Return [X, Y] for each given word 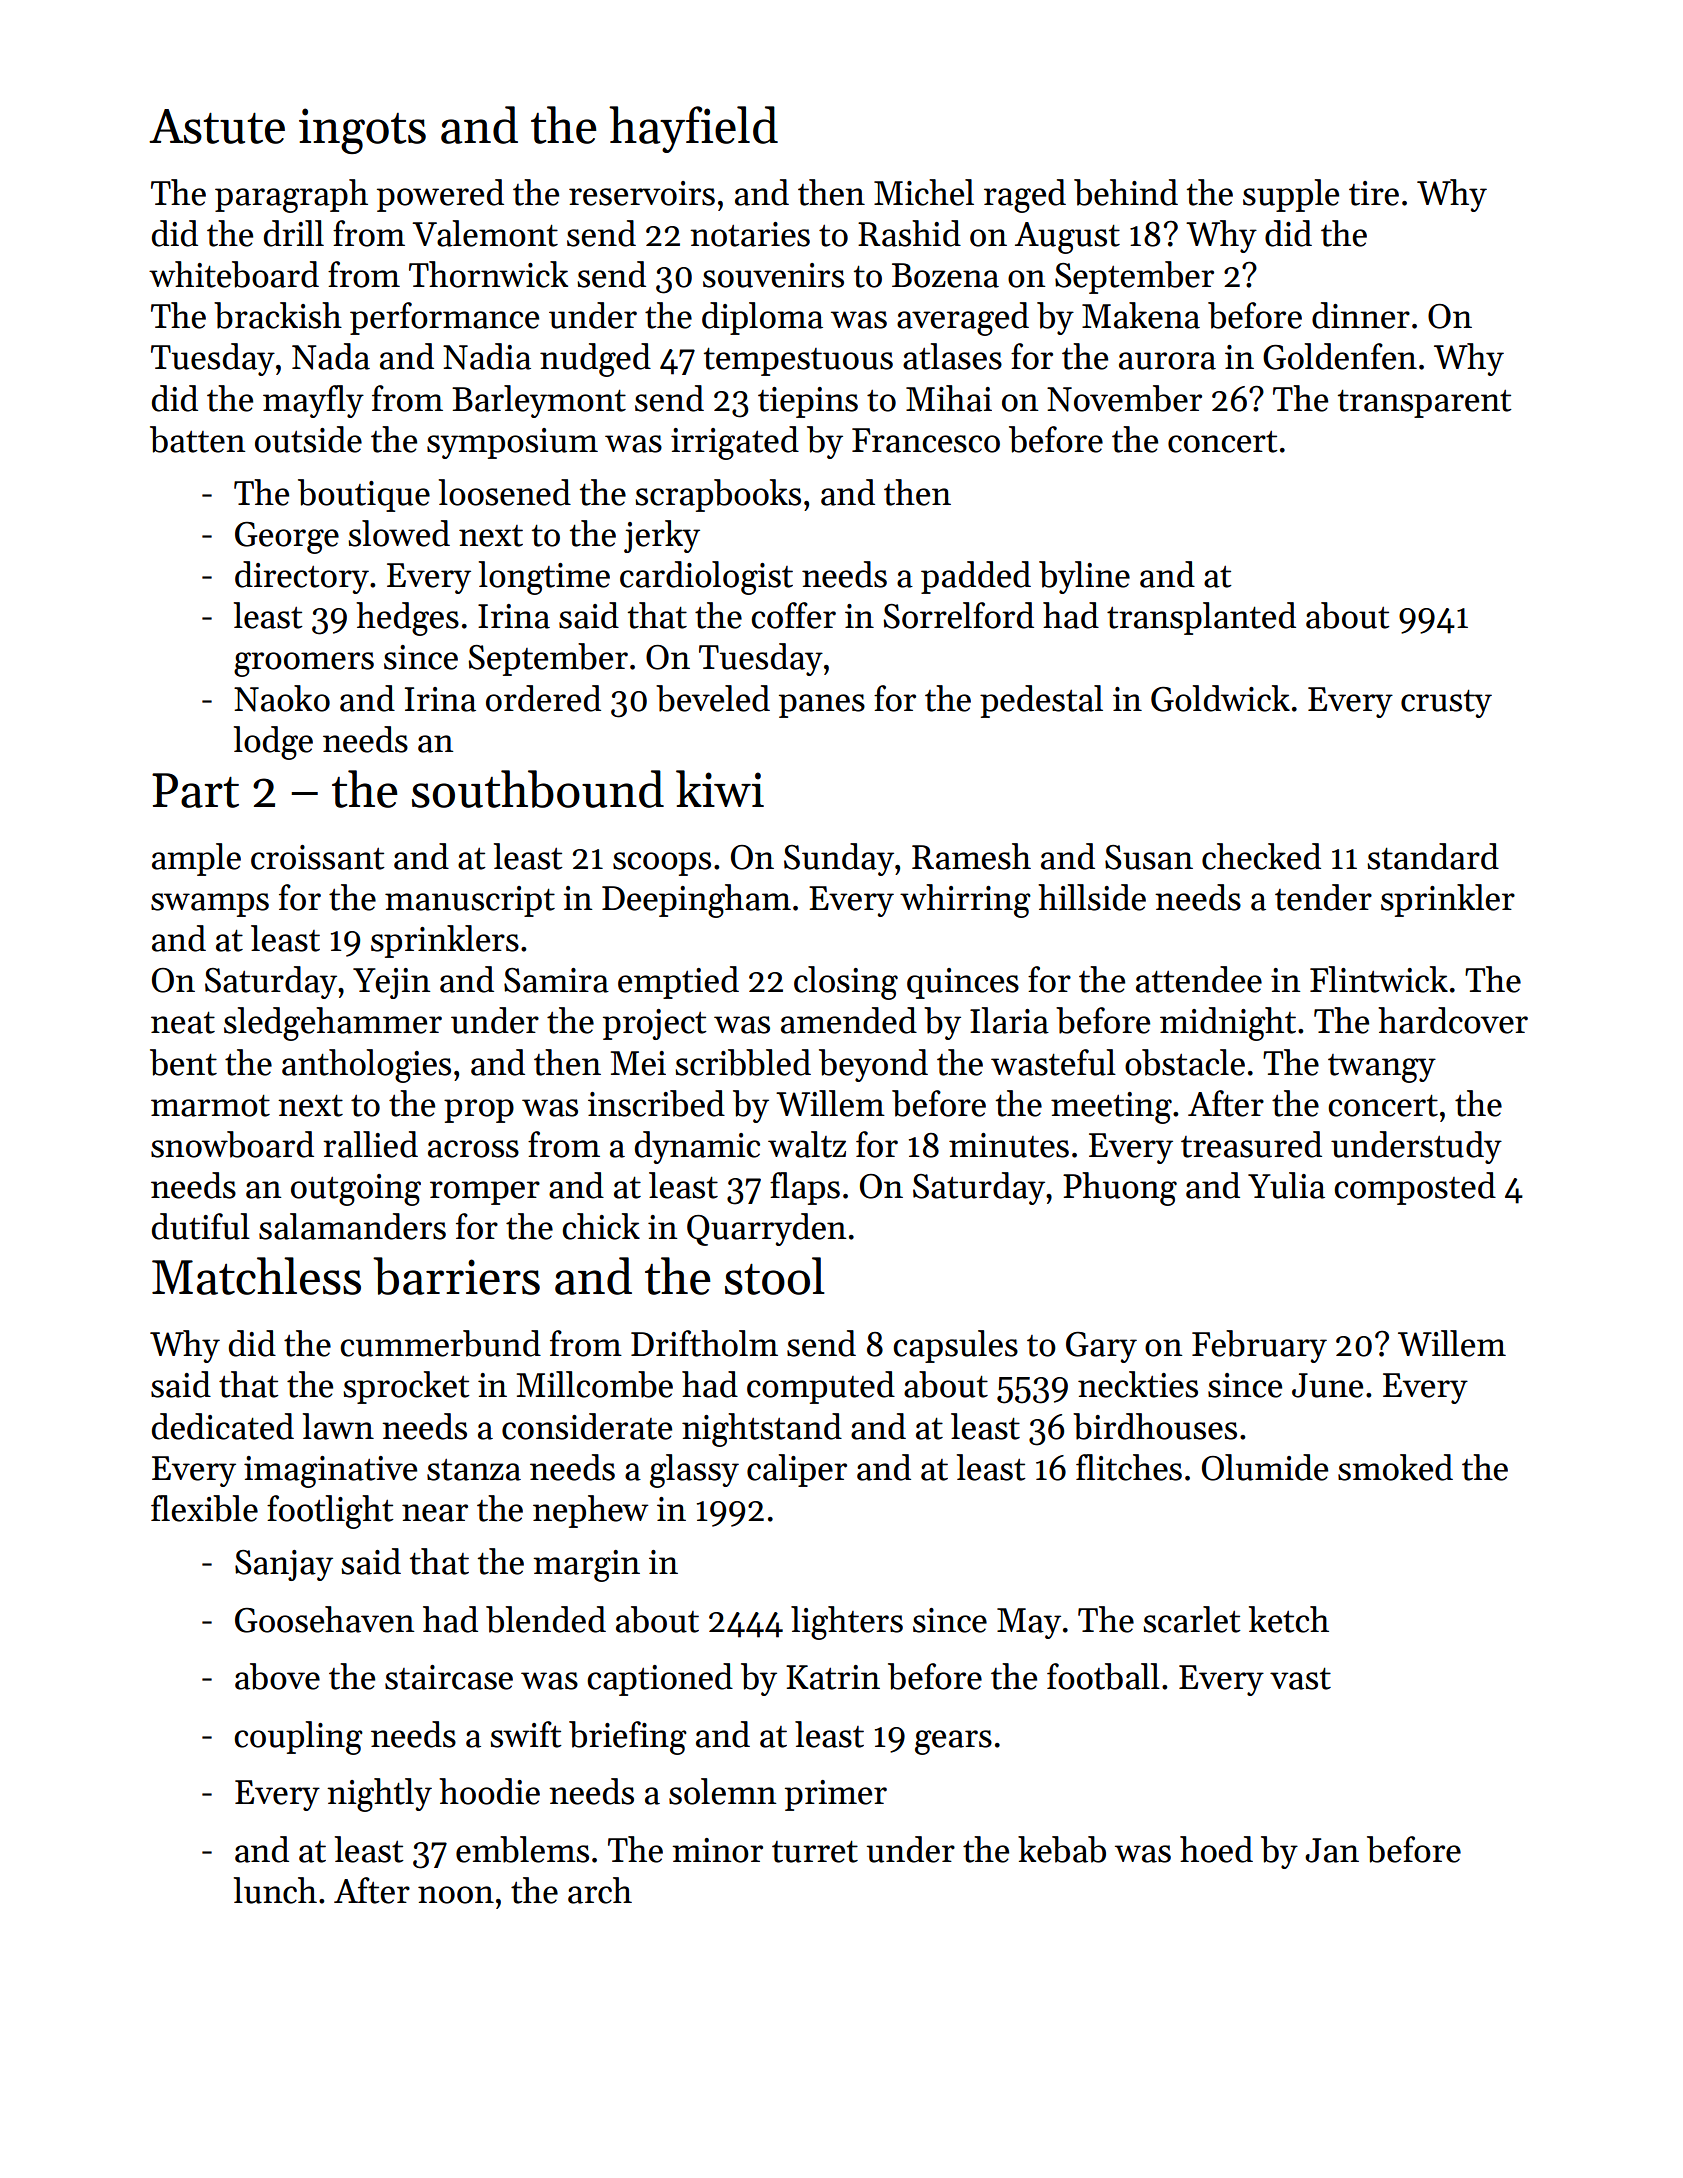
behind [1126, 192]
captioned [660, 1679]
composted [1415, 1188]
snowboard [232, 1144]
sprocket [406, 1387]
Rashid [909, 233]
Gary [1101, 1347]
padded [976, 577]
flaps [805, 1188]
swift [526, 1734]
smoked [1395, 1467]
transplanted [1201, 618]
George [287, 538]
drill [294, 233]
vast [1300, 1679]
